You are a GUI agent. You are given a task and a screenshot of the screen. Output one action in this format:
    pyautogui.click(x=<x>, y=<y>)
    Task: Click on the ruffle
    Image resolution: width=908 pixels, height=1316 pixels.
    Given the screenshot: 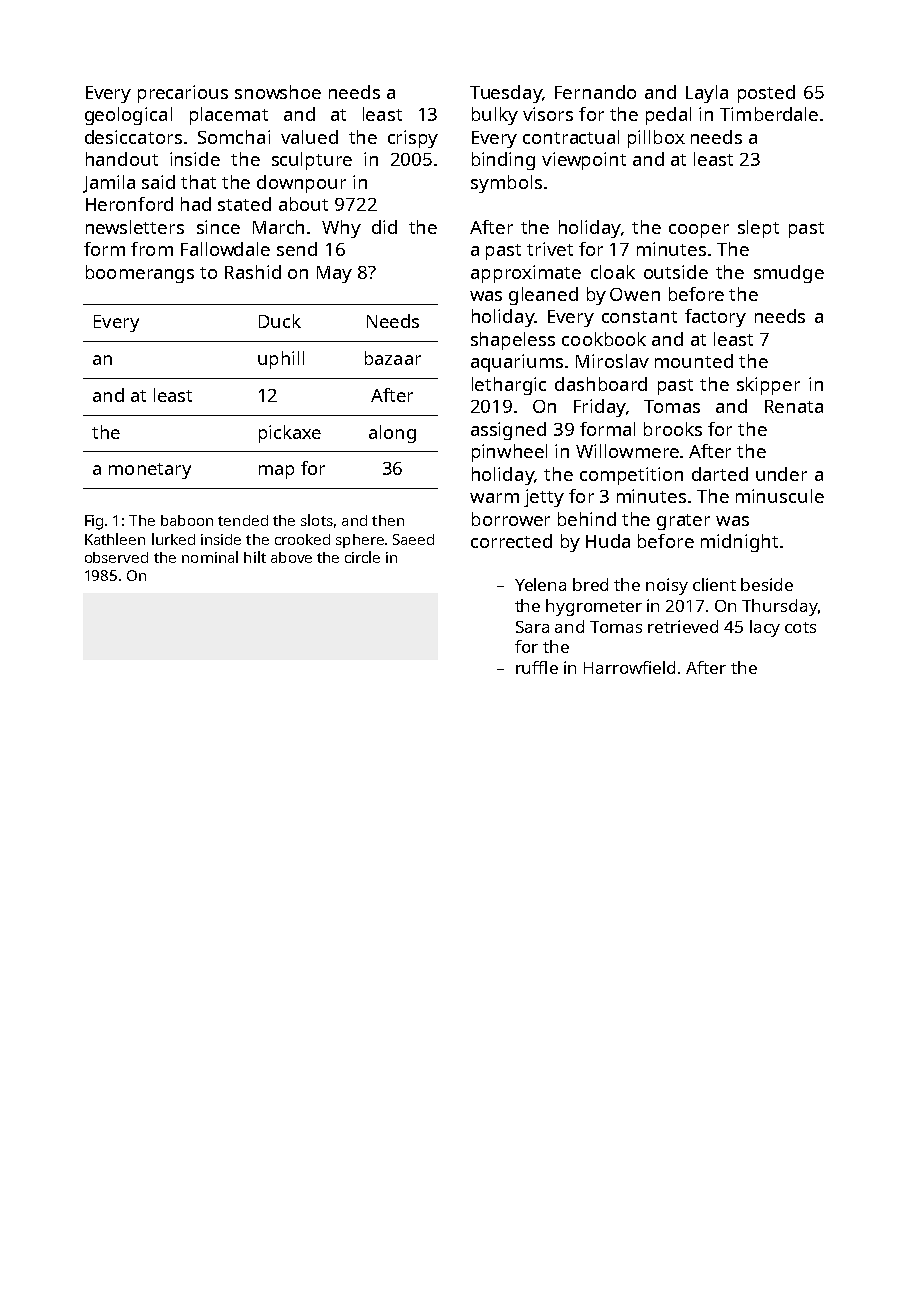 What is the action you would take?
    pyautogui.click(x=537, y=667)
